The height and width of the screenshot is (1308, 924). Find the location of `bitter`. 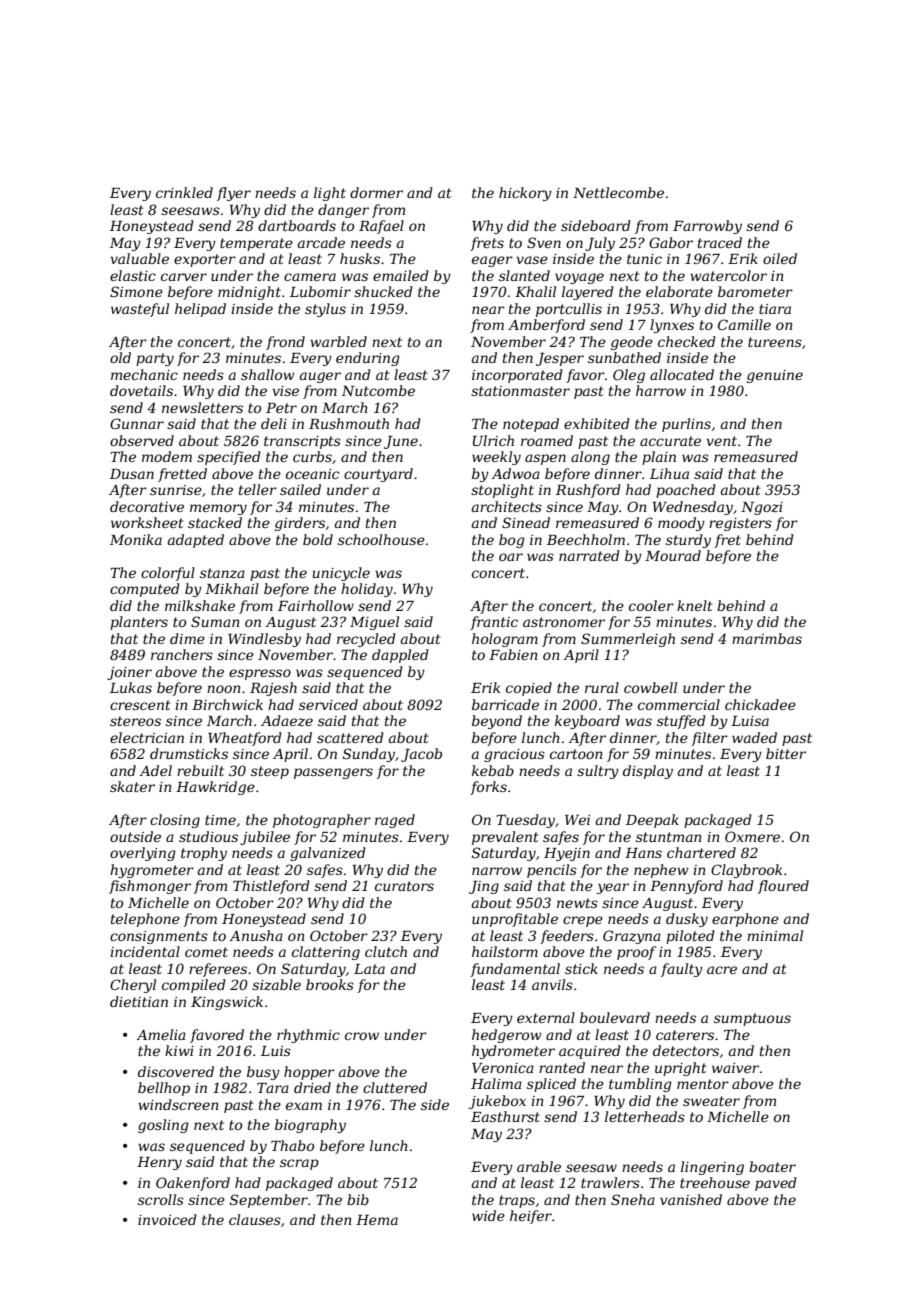

bitter is located at coordinates (786, 753).
